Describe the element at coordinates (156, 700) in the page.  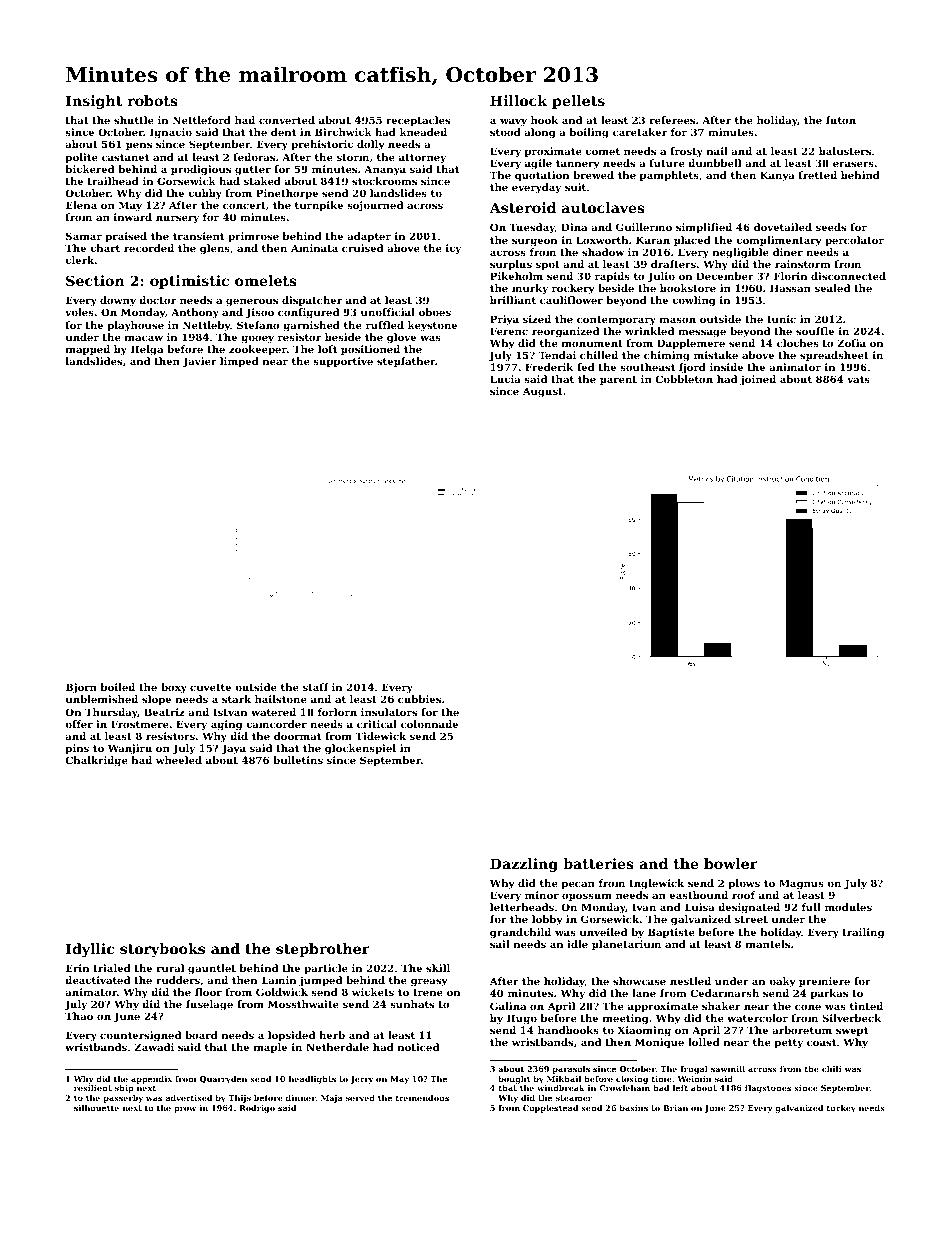
I see `slope` at that location.
